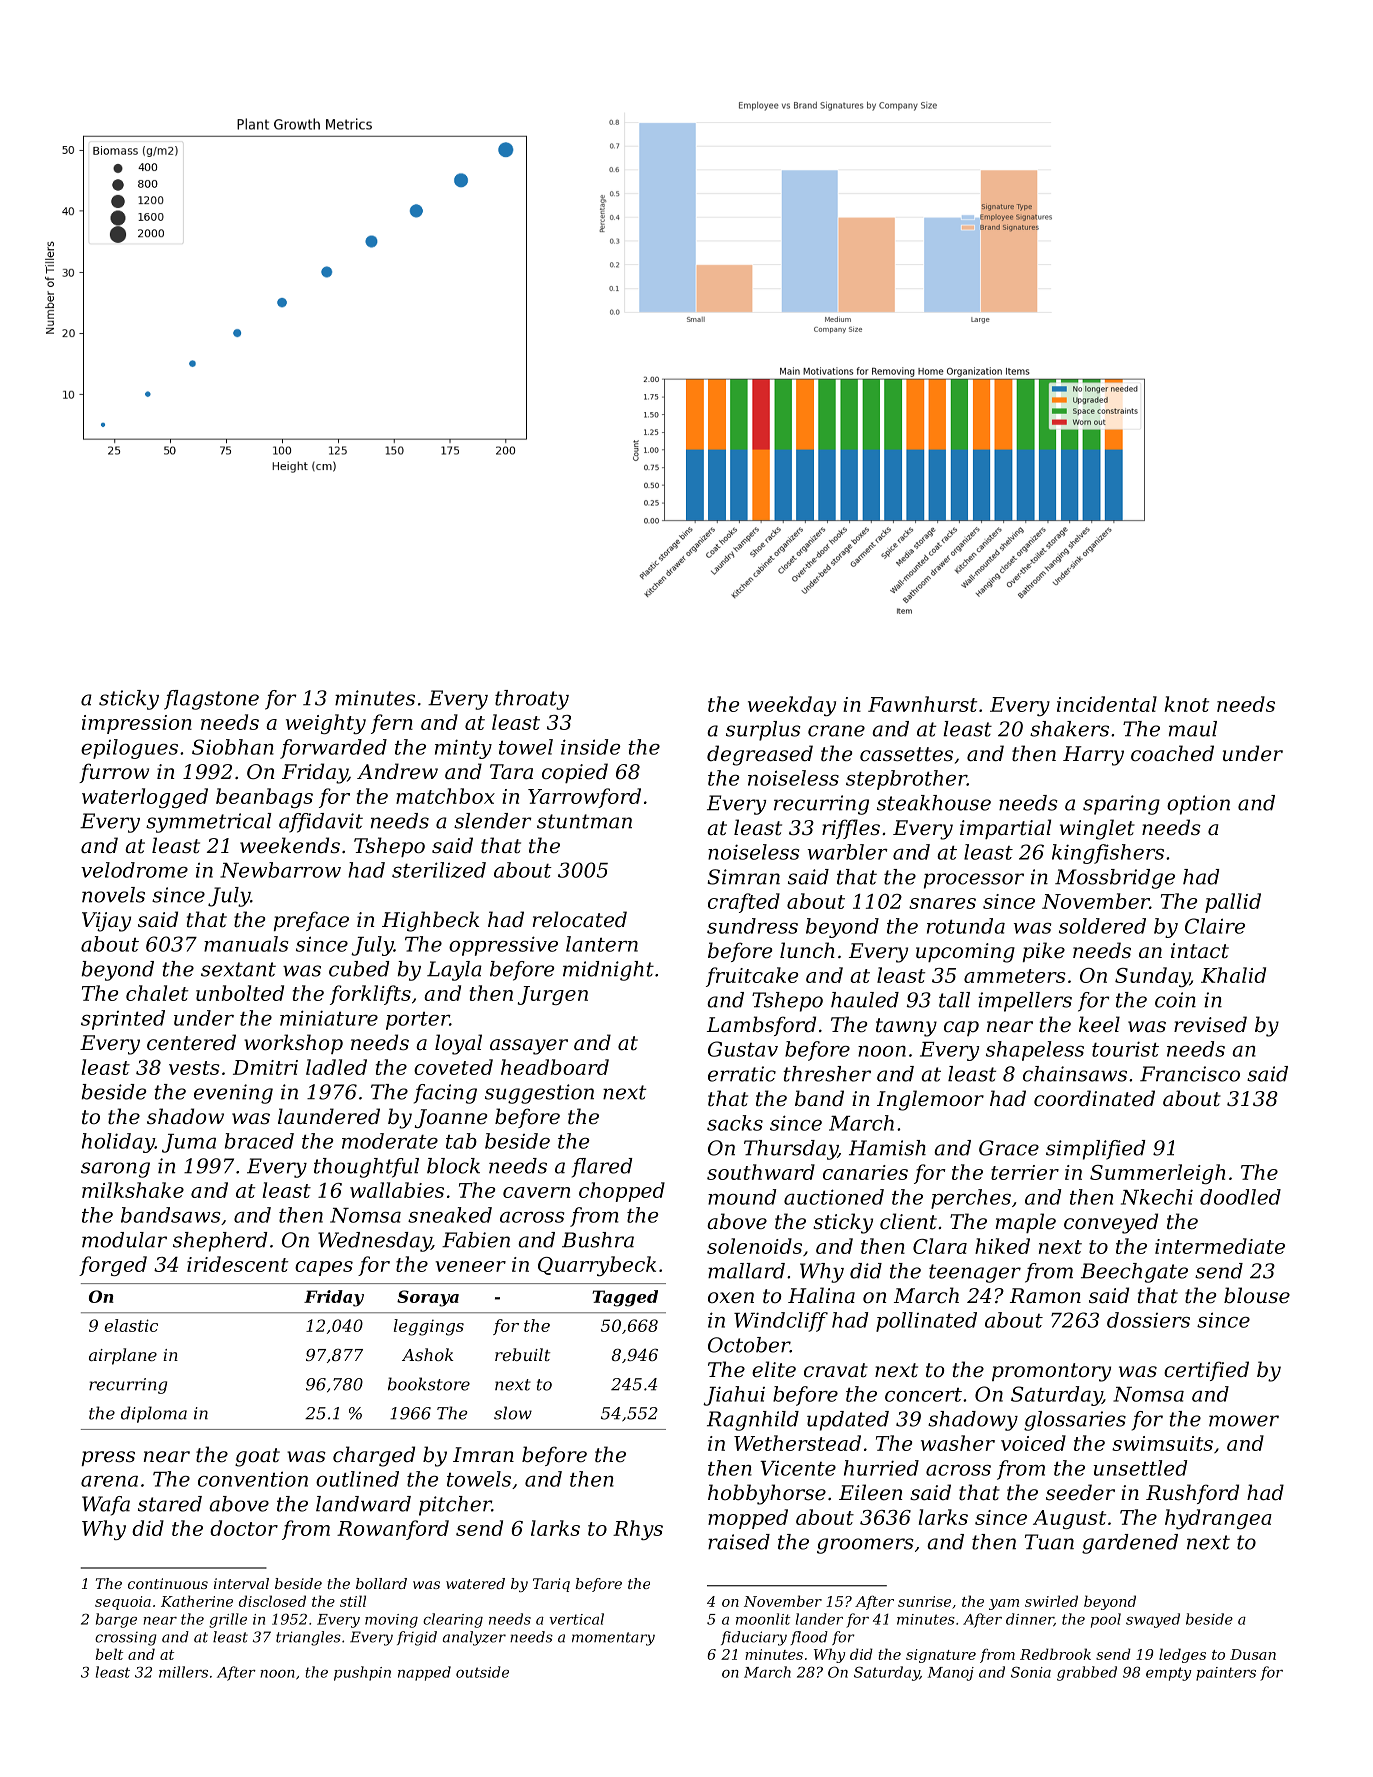 The height and width of the screenshot is (1777, 1373). What do you see at coordinates (926, 1322) in the screenshot?
I see `pollinated` at bounding box center [926, 1322].
